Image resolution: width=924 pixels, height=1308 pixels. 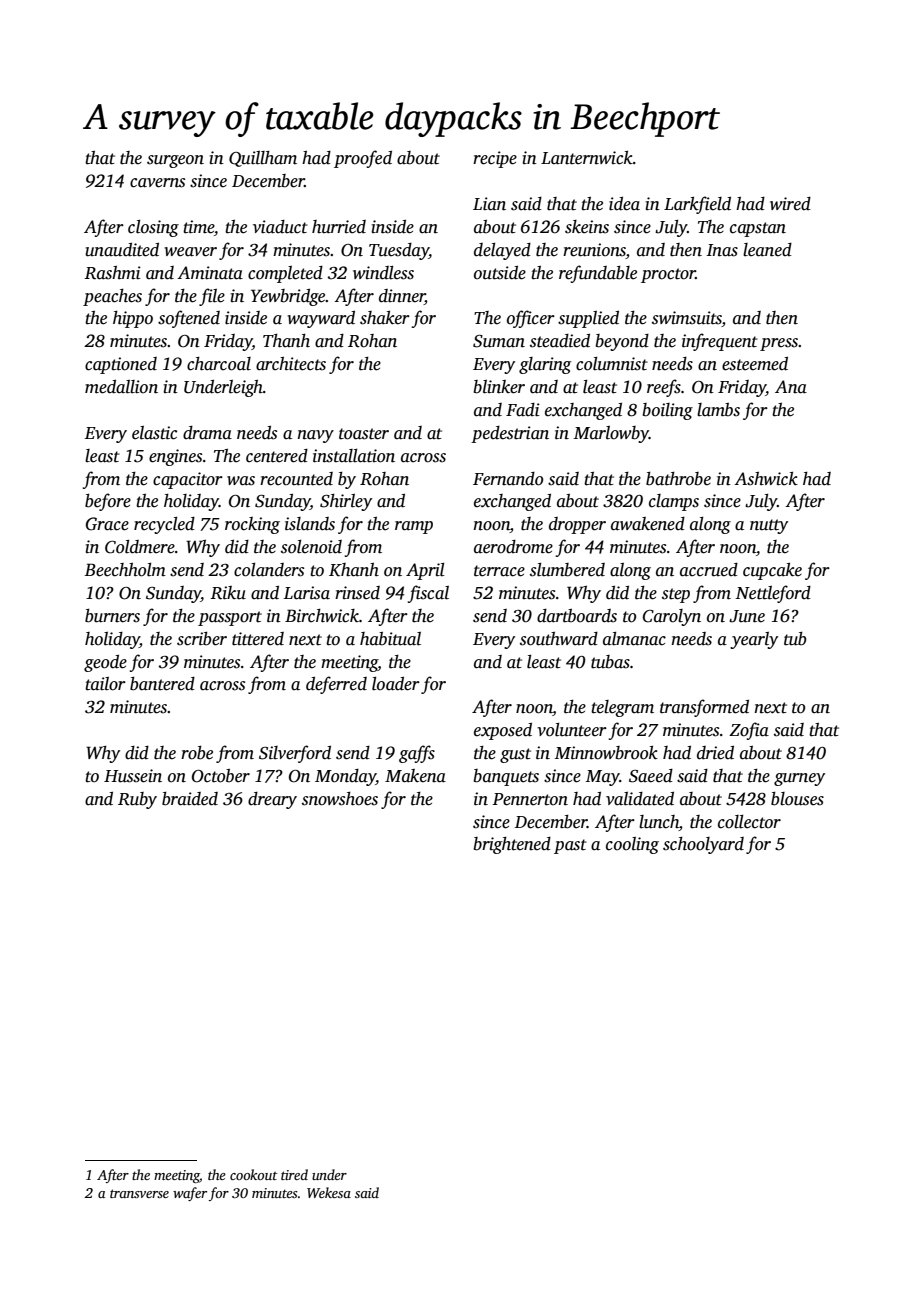 I want to click on cookout, so click(x=253, y=1174).
